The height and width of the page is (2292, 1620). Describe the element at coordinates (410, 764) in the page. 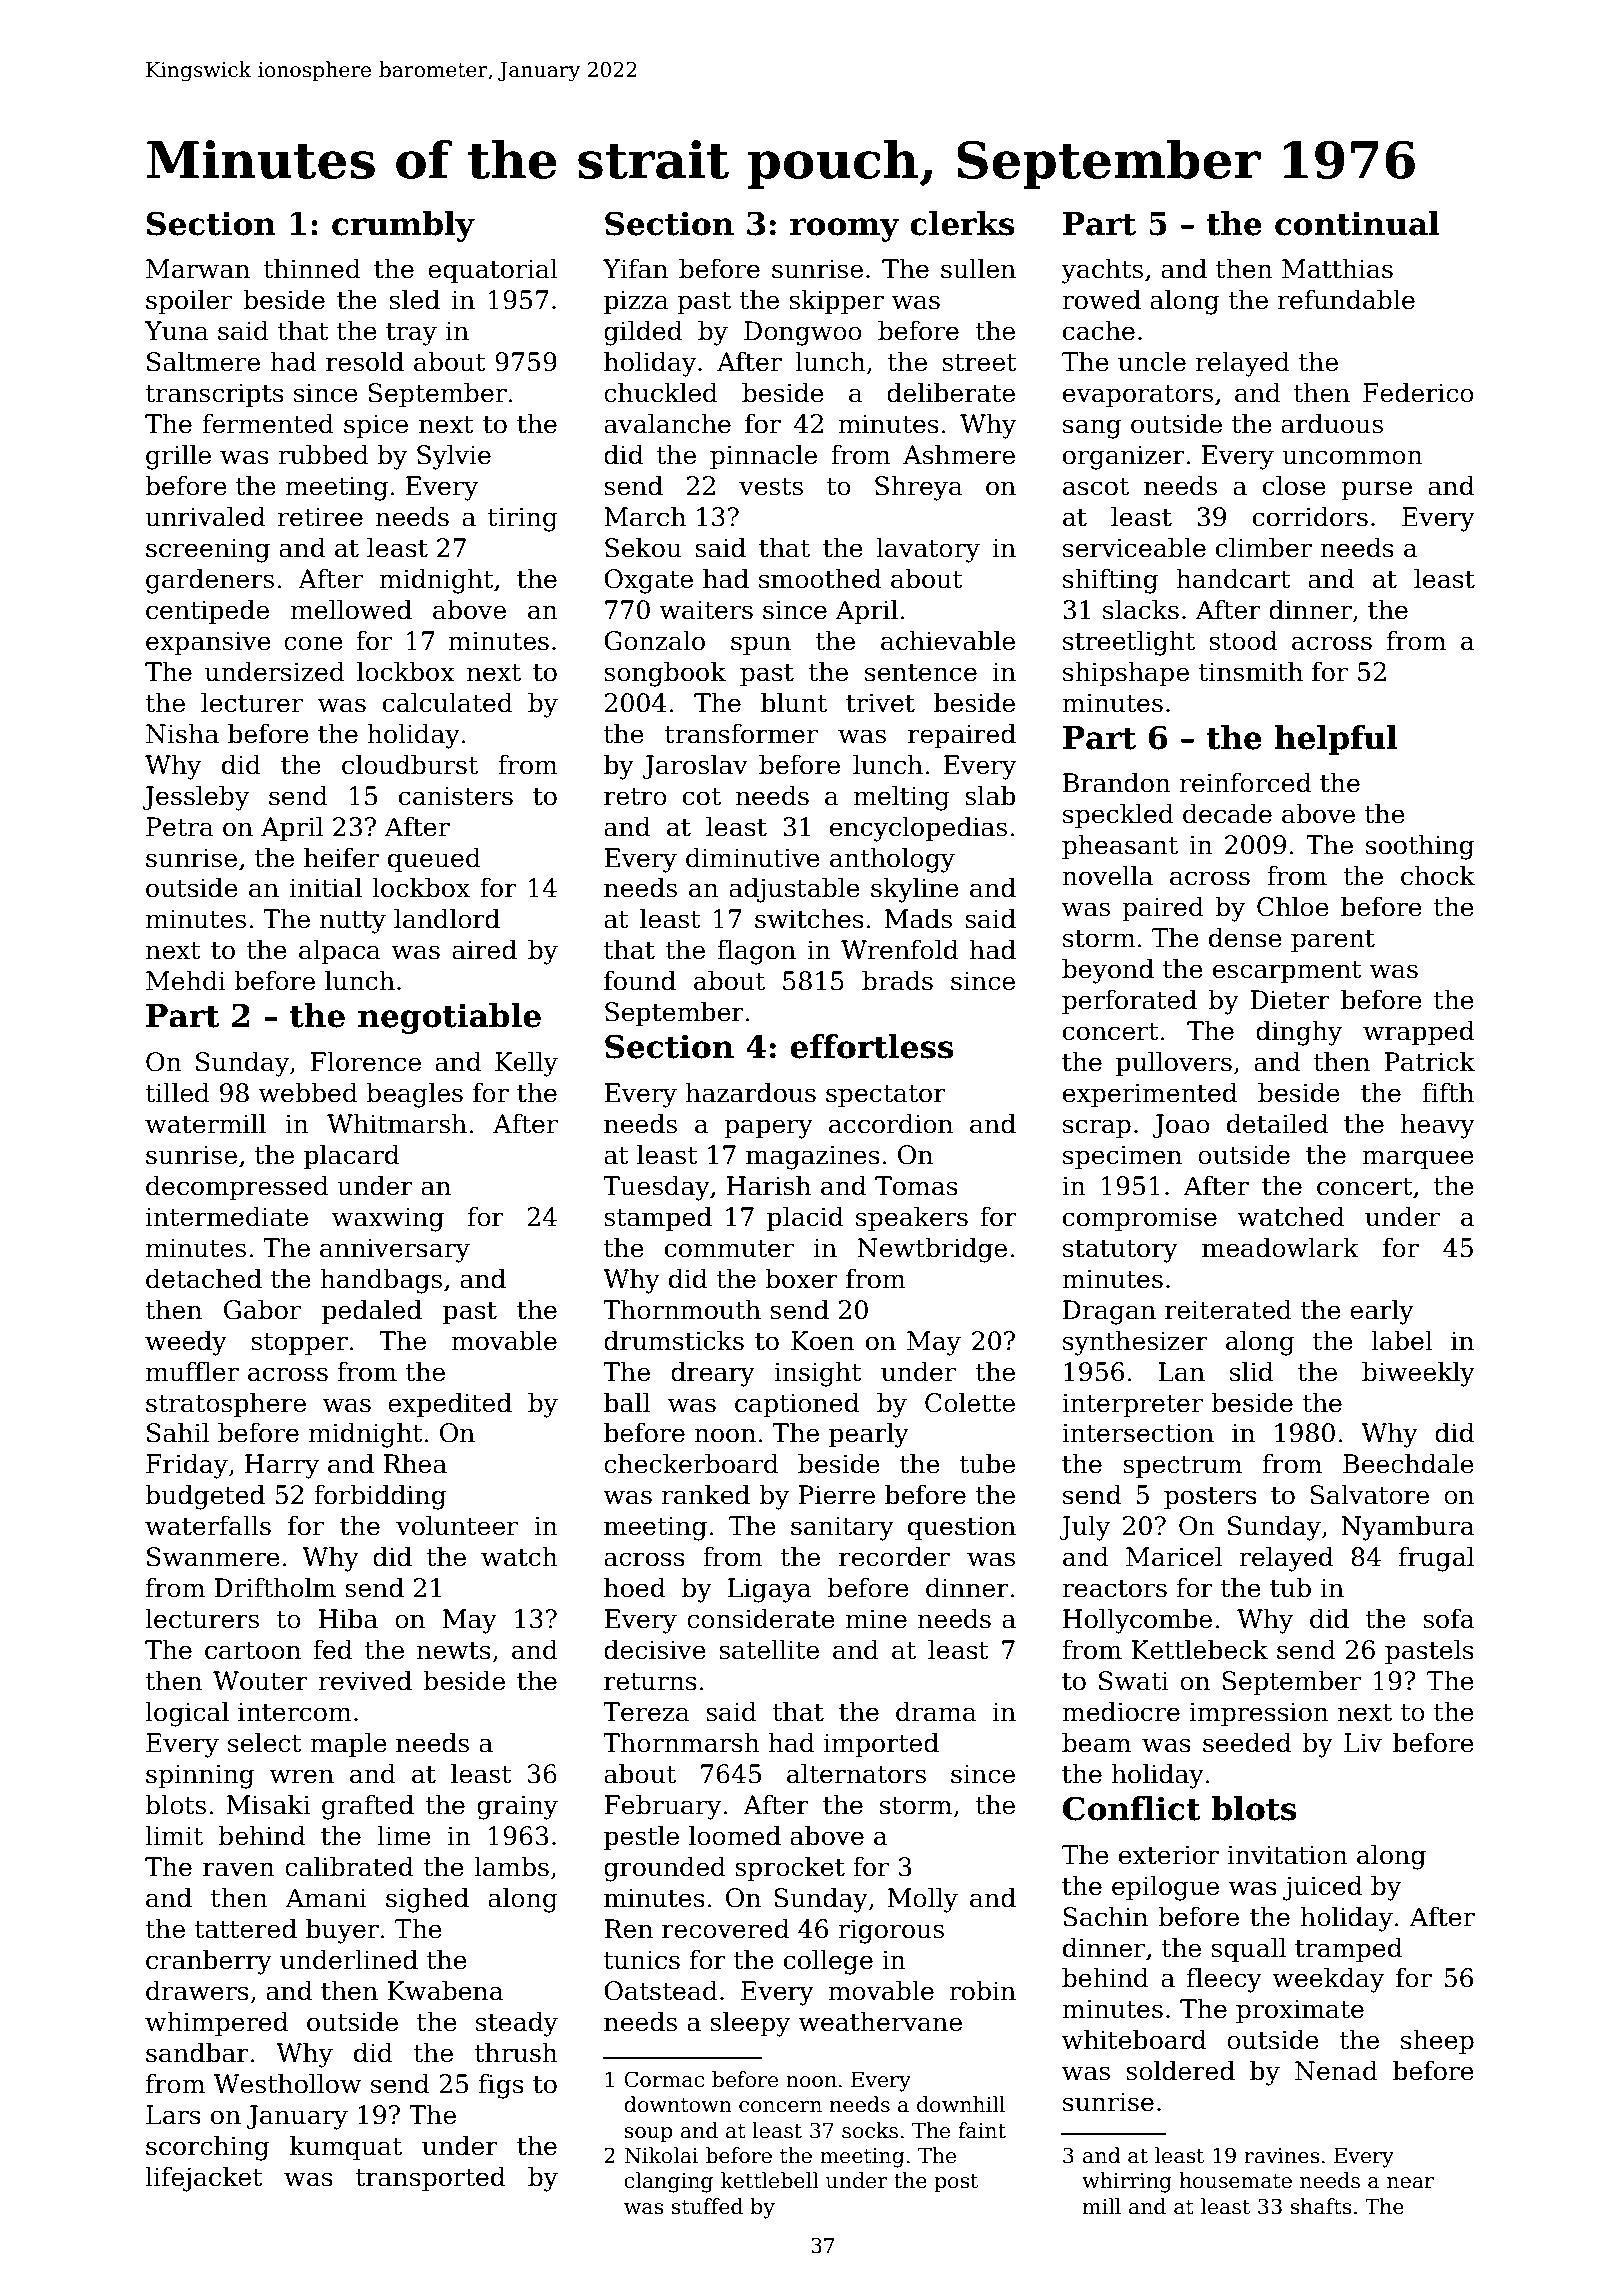

I see `cloudburst` at that location.
